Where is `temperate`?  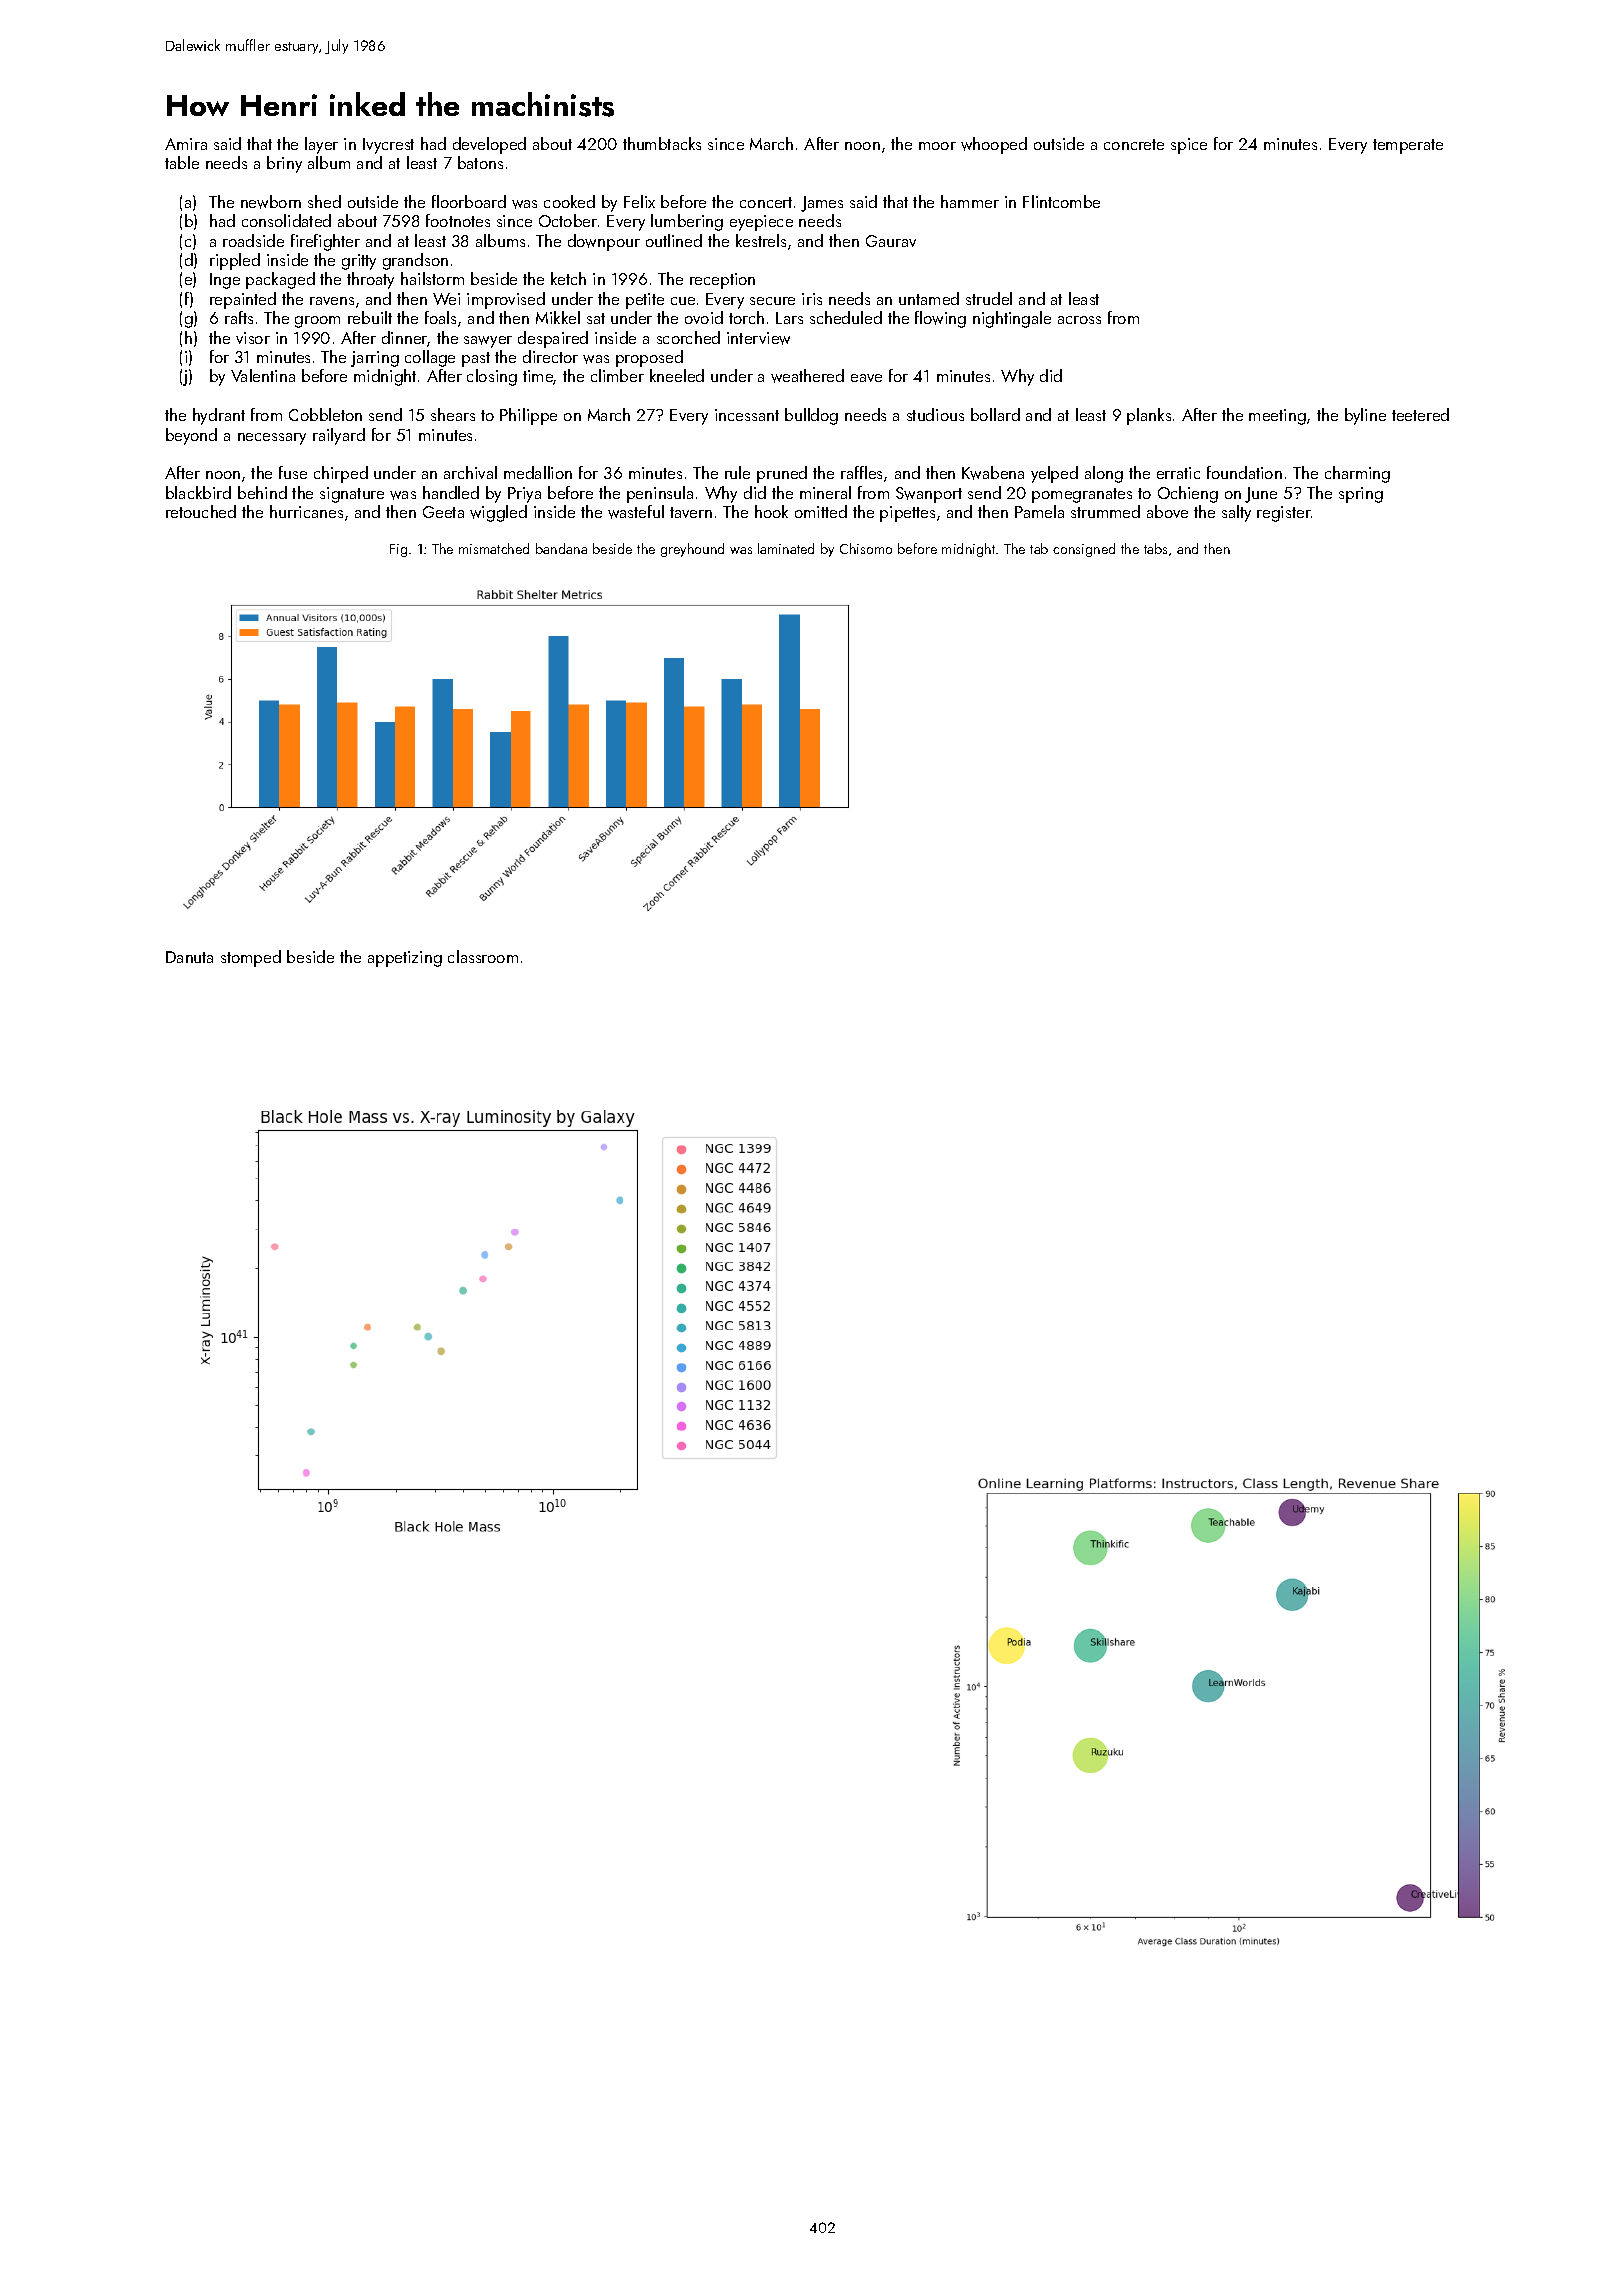 temperate is located at coordinates (1408, 146).
